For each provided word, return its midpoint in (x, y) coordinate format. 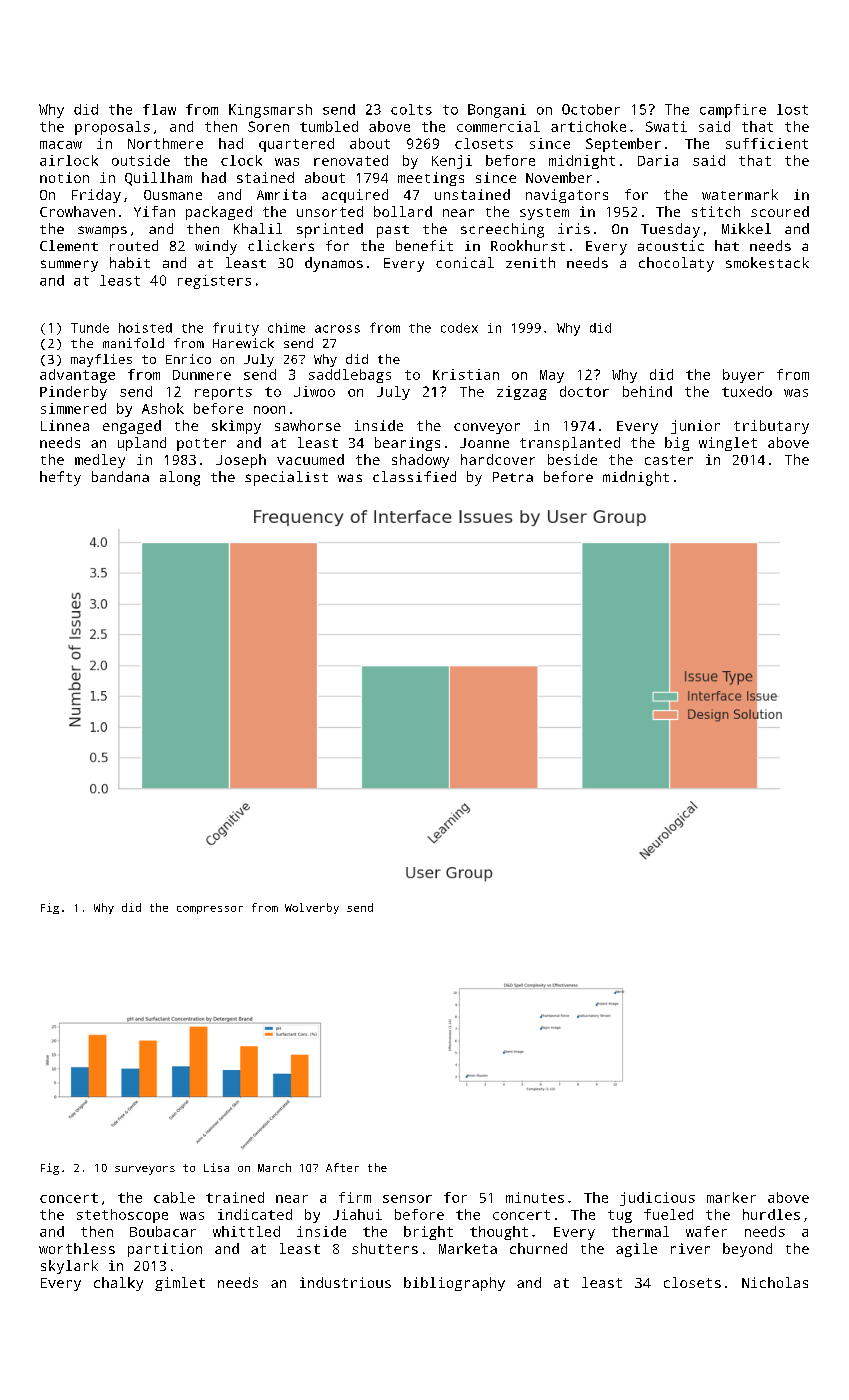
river (690, 1248)
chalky (118, 1284)
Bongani (497, 111)
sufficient (767, 143)
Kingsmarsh (270, 111)
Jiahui (357, 1214)
